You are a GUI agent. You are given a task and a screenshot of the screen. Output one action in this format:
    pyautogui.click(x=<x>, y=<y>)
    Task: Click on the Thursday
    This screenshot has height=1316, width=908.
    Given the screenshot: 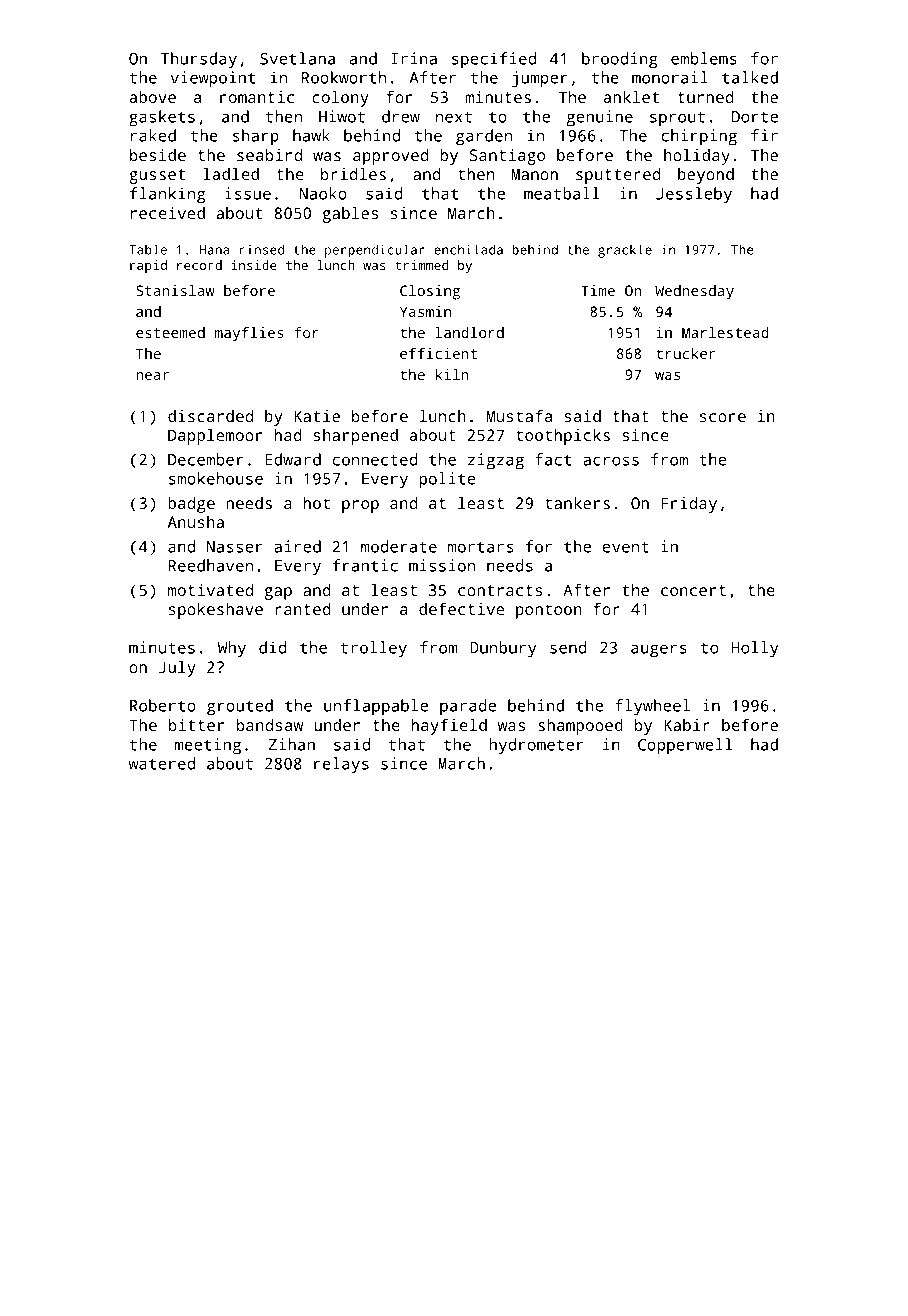 What is the action you would take?
    pyautogui.click(x=199, y=60)
